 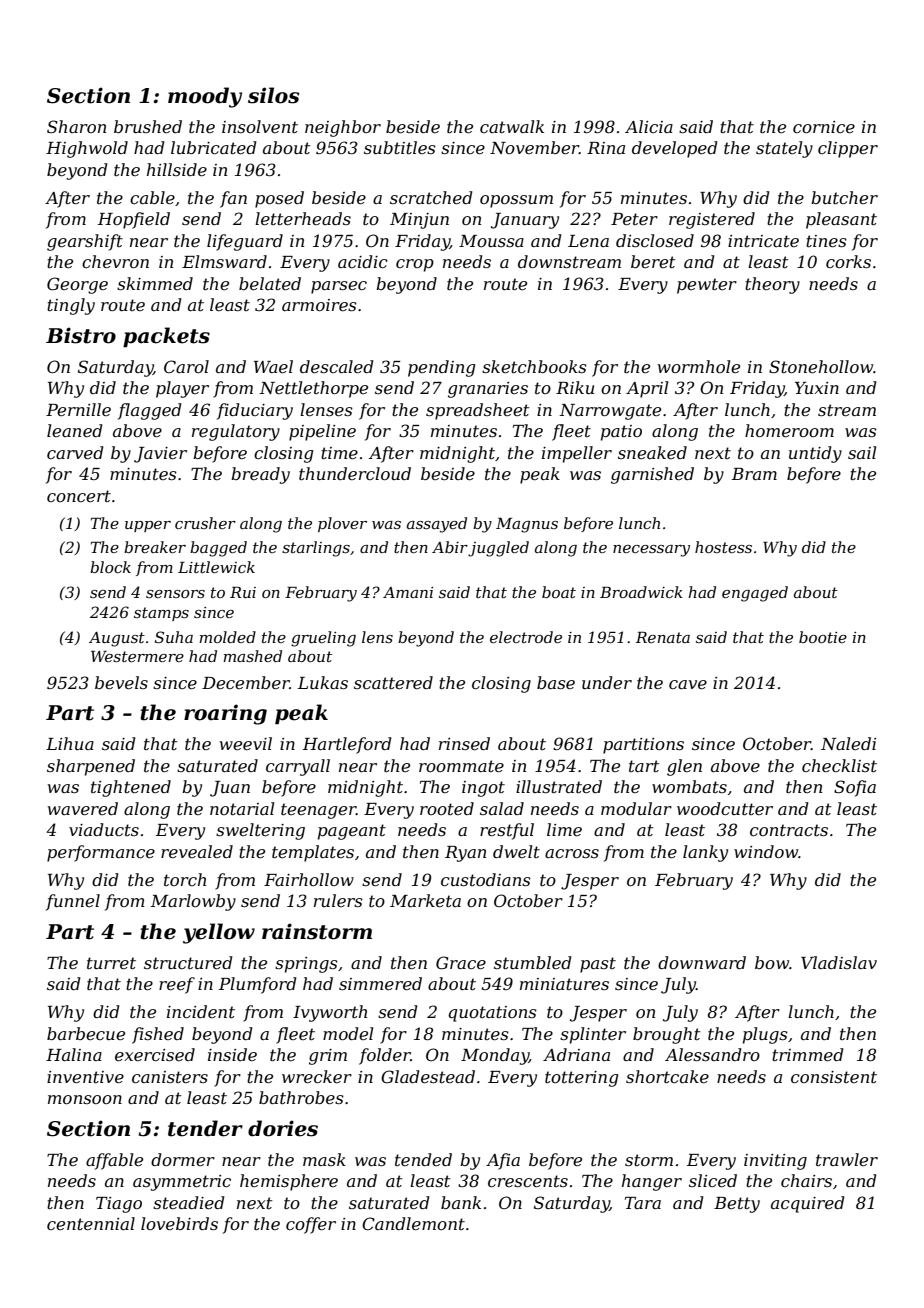 What do you see at coordinates (152, 197) in the page?
I see `cable` at bounding box center [152, 197].
